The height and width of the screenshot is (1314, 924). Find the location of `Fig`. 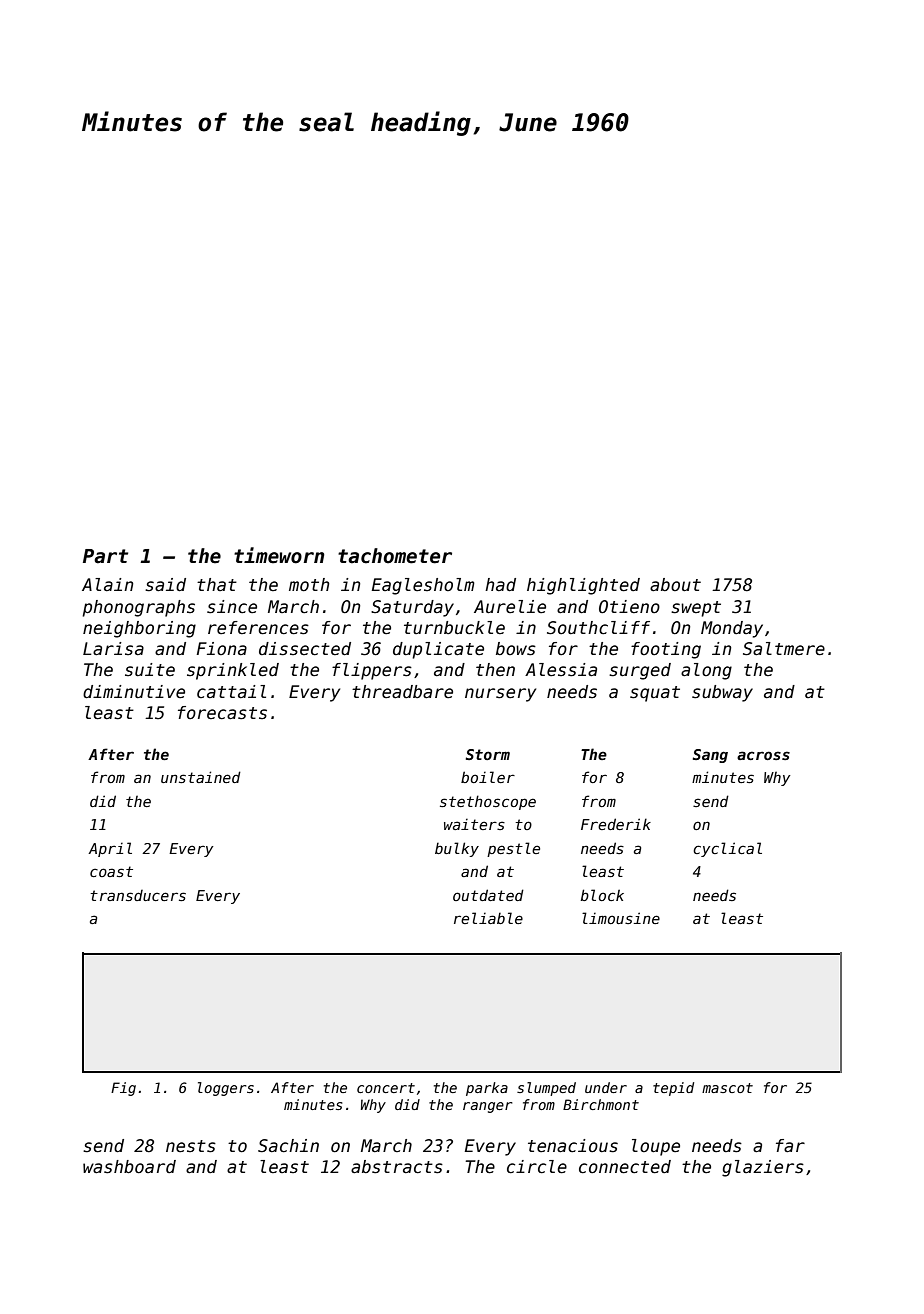

Fig is located at coordinates (123, 1089).
